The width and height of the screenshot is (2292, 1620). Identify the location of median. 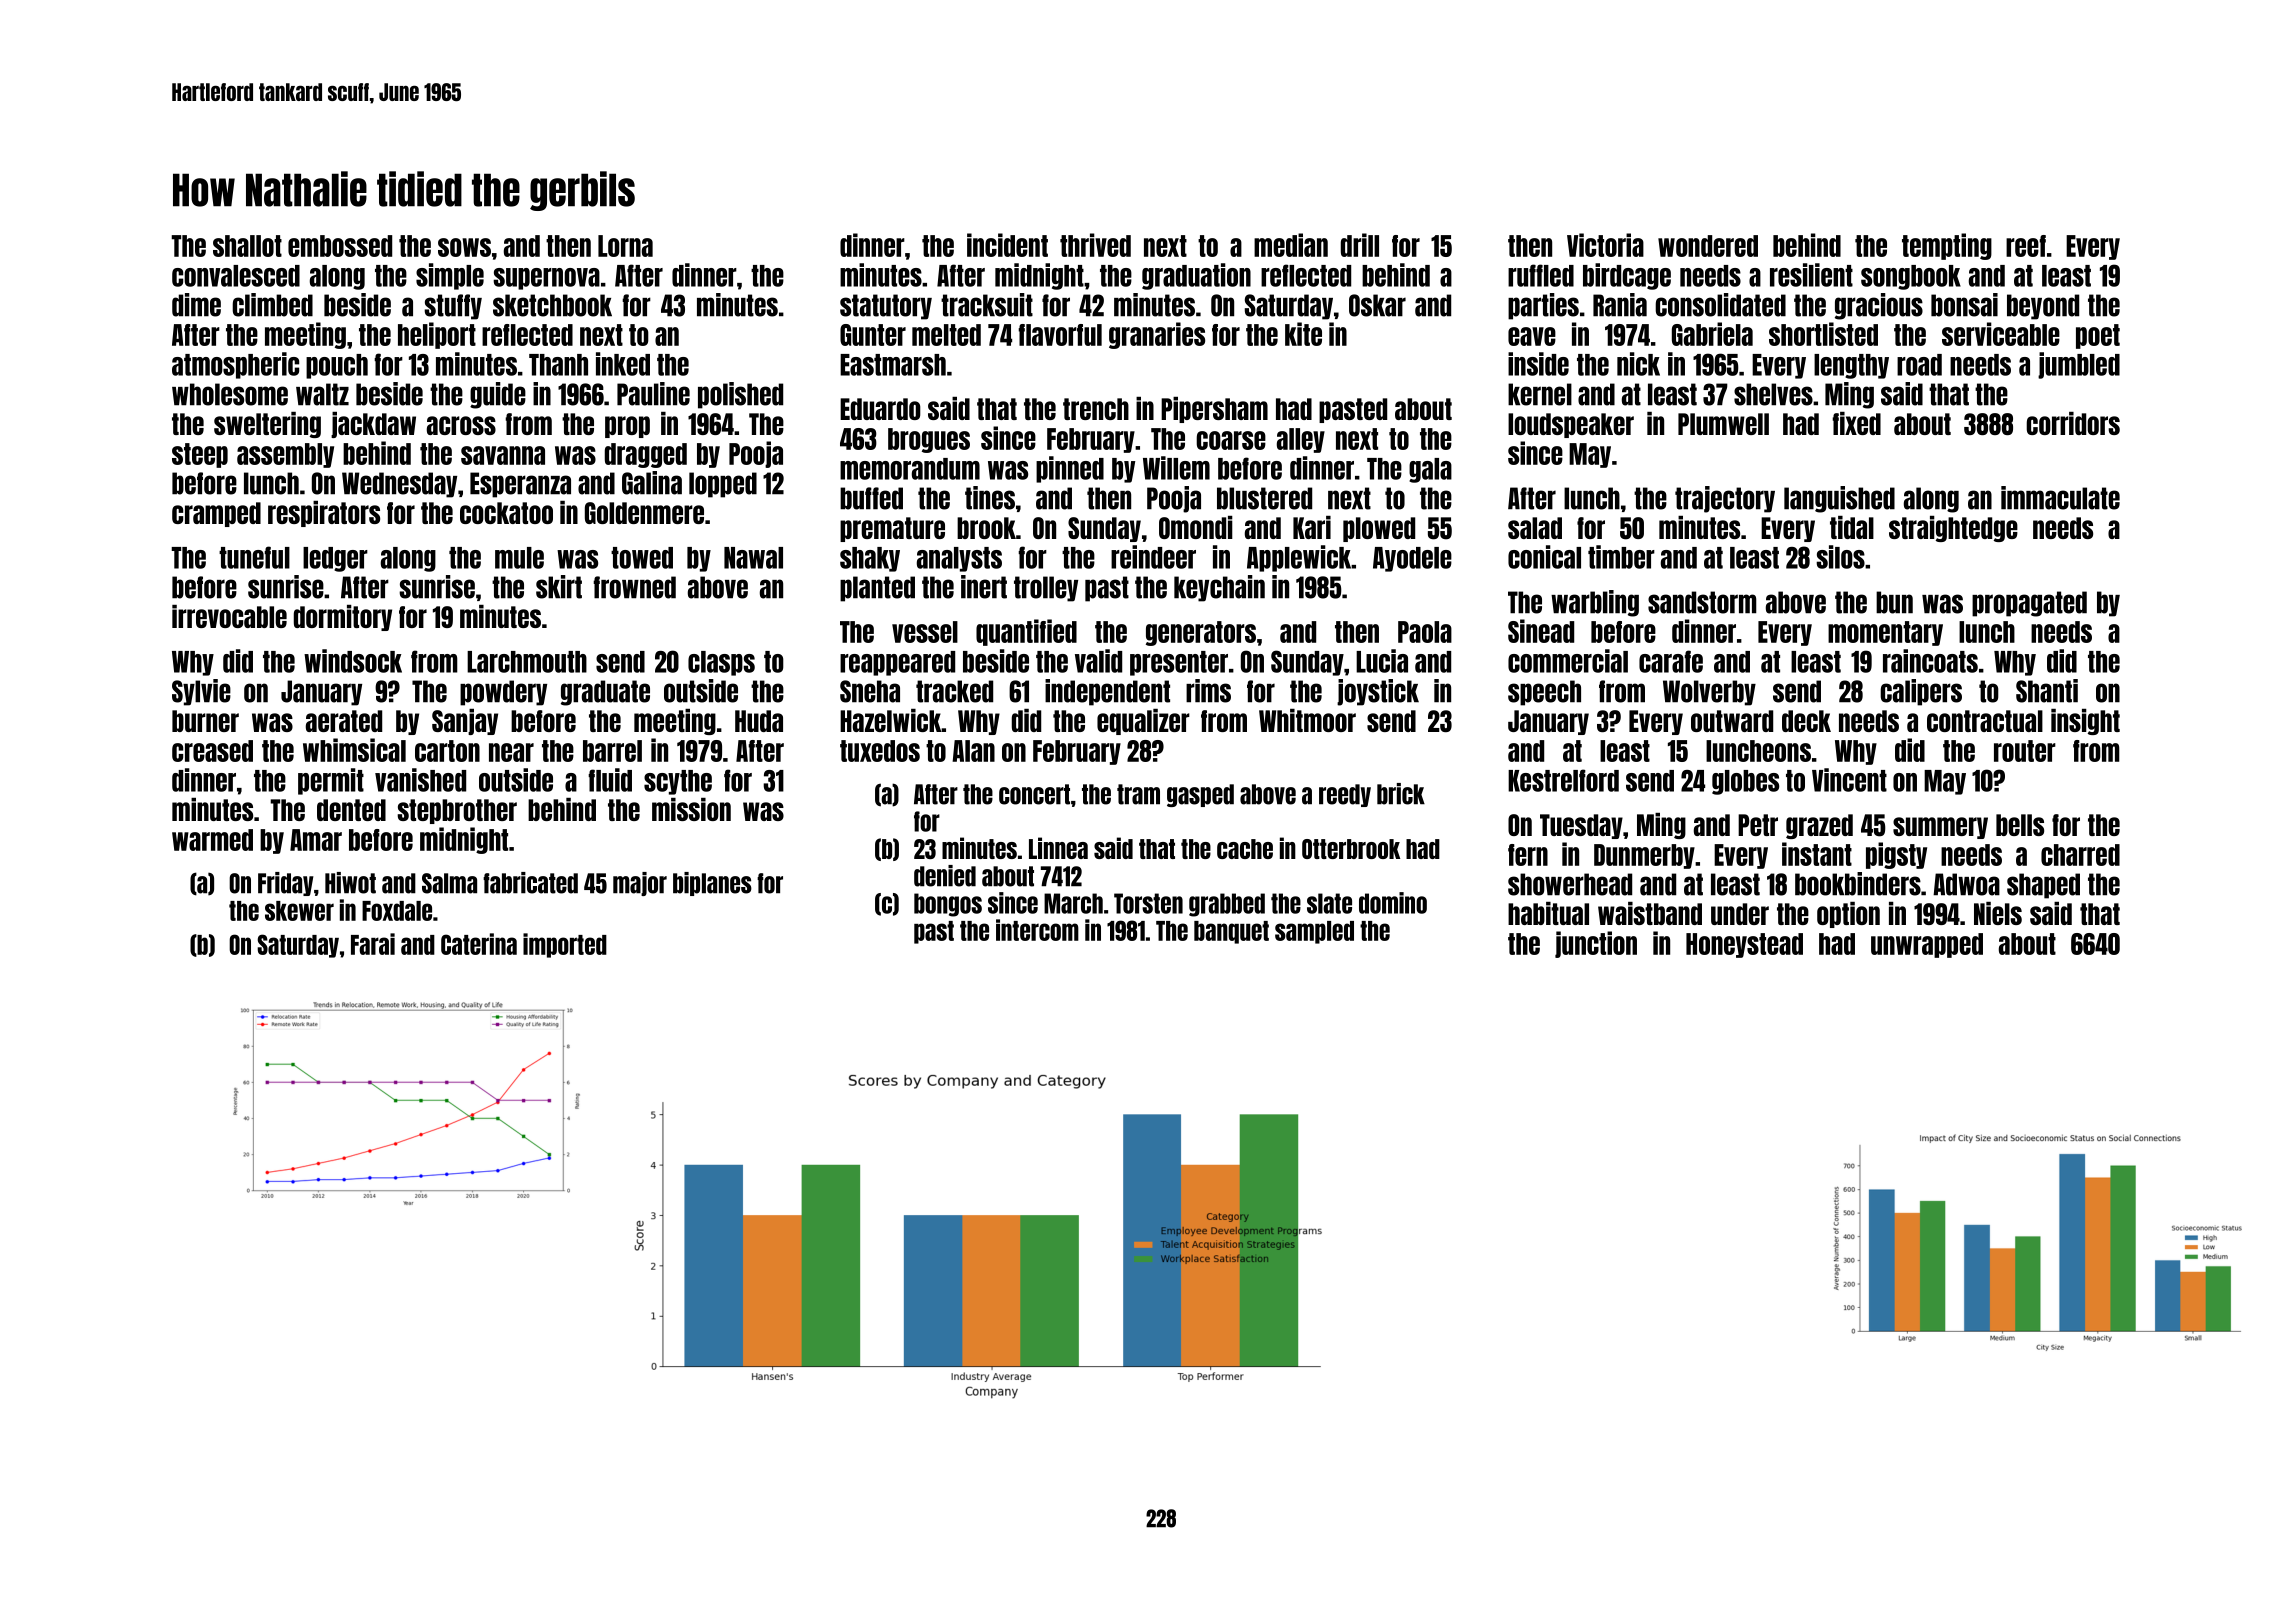
(1291, 245).
